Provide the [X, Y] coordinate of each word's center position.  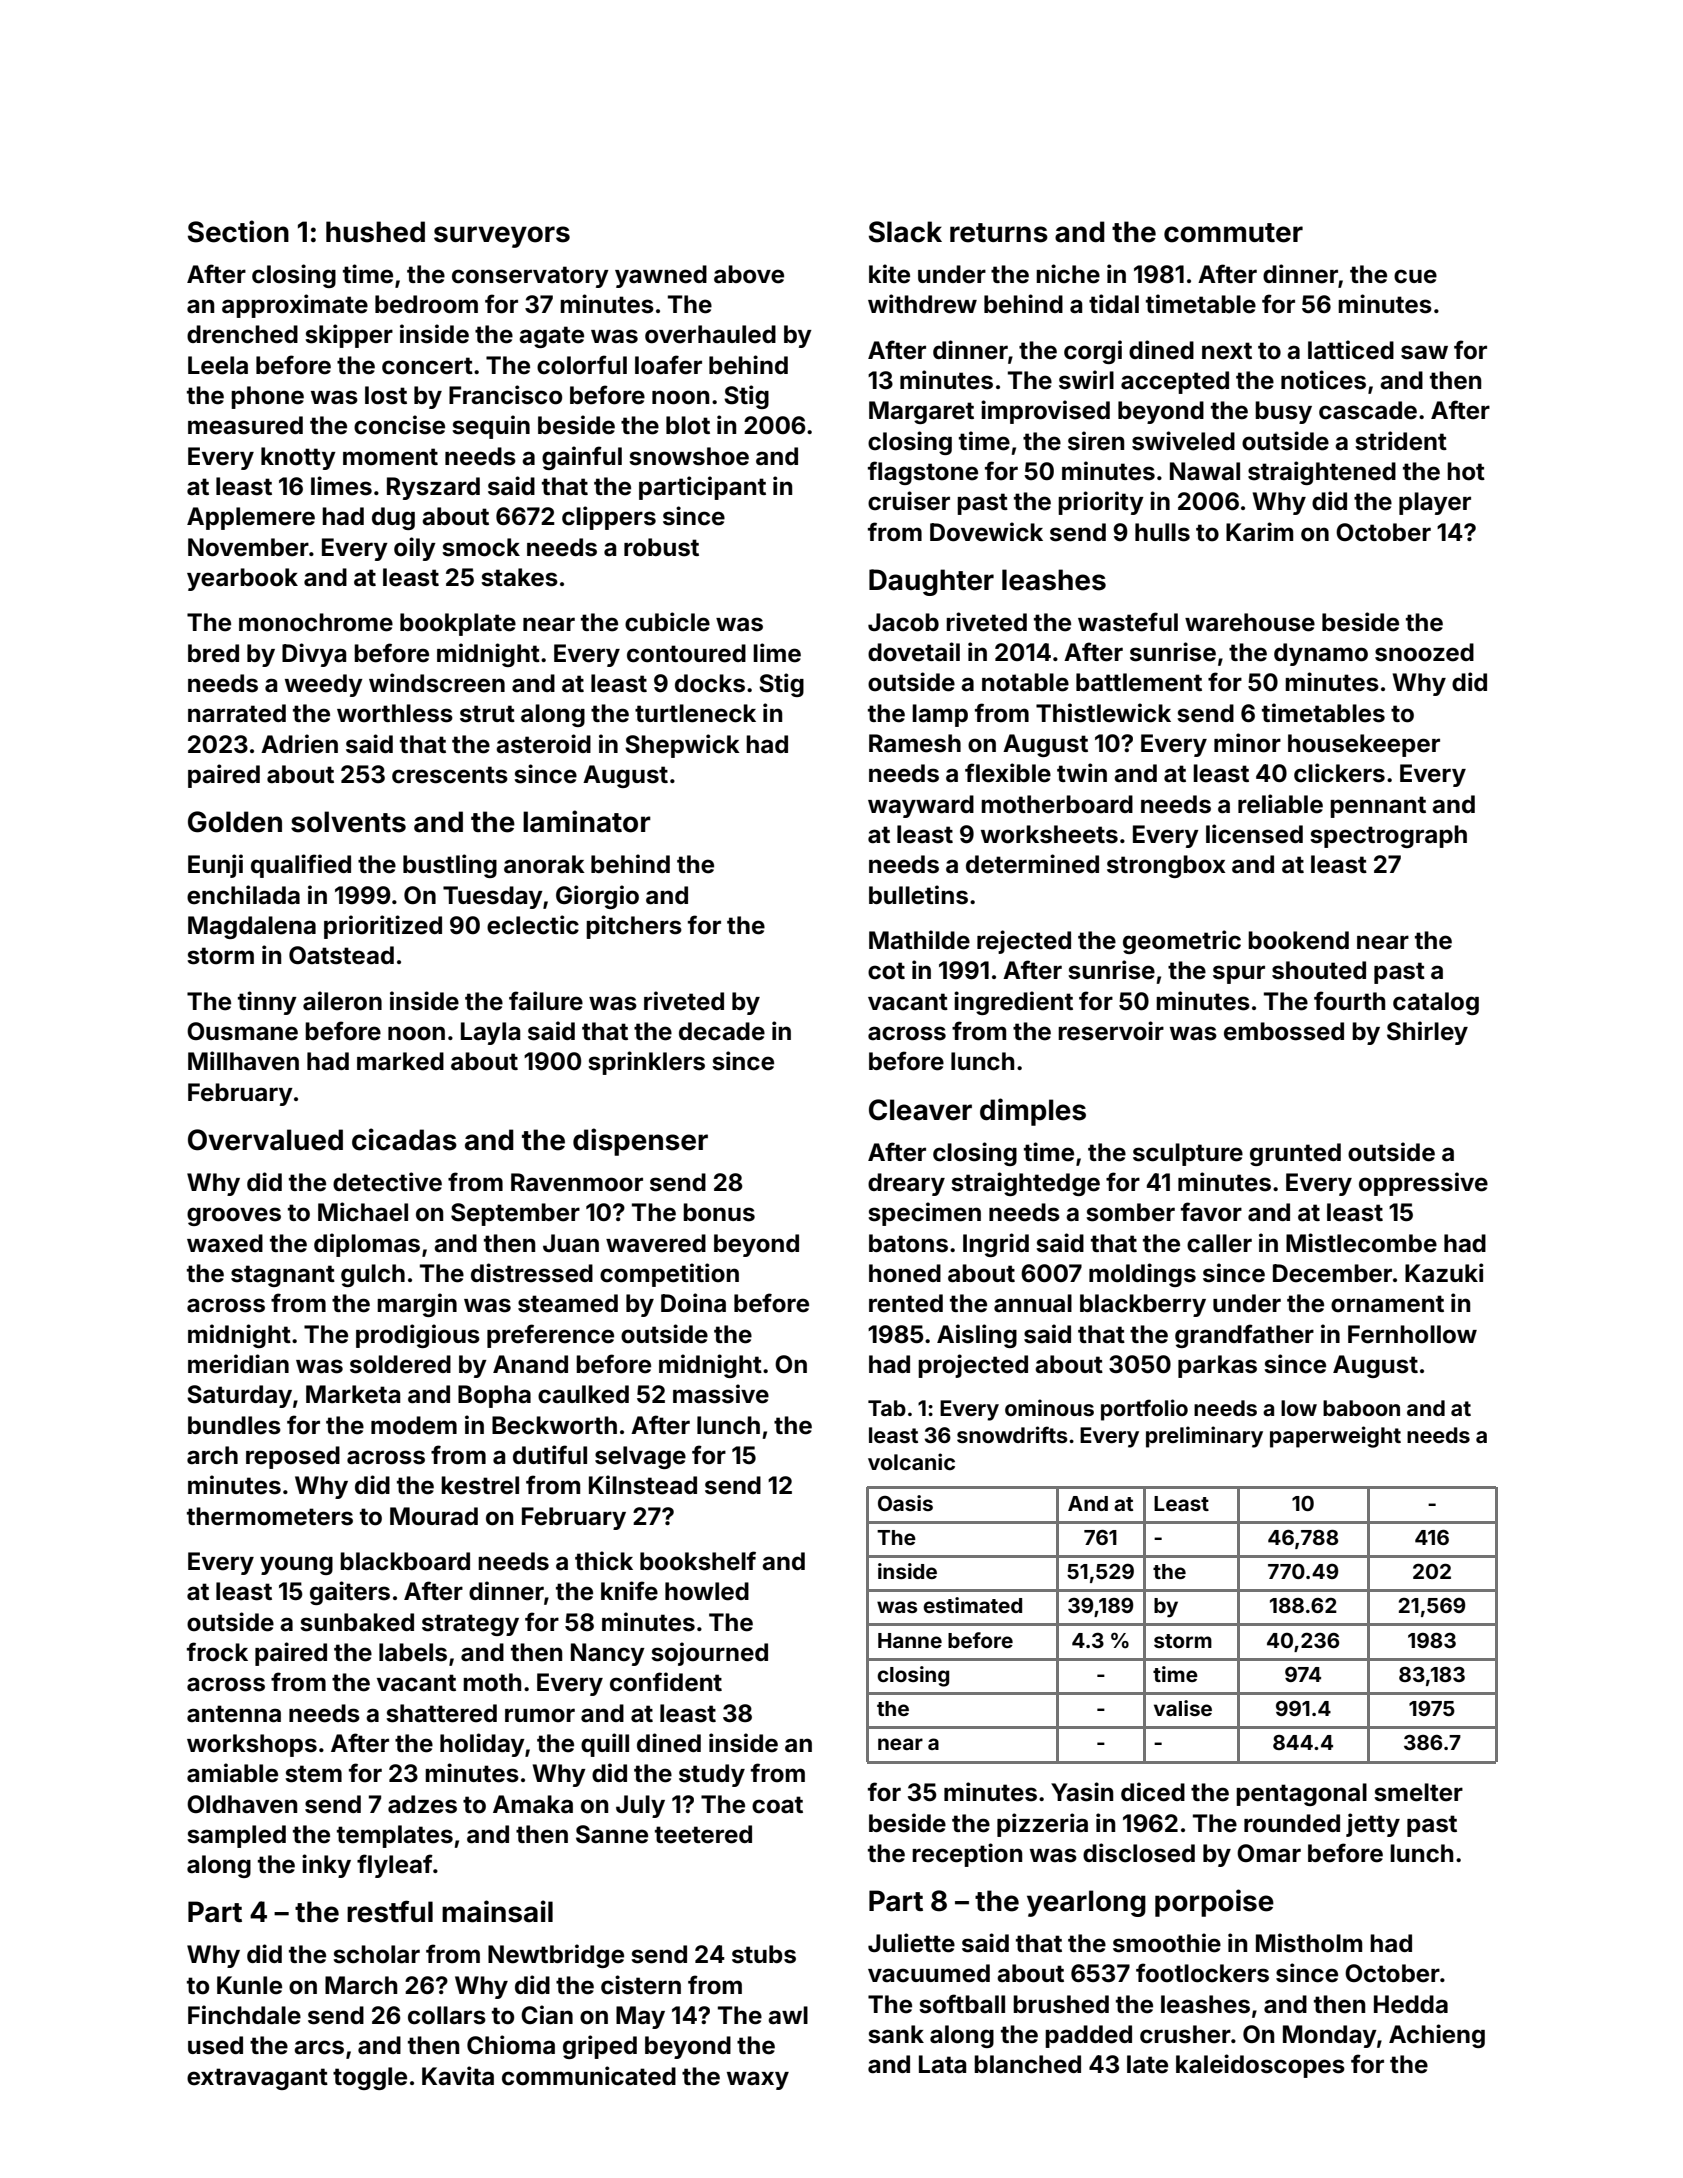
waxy [758, 2080]
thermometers [270, 1516]
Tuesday [493, 897]
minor [1247, 743]
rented [906, 1303]
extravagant [257, 2079]
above [749, 274]
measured [245, 425]
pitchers [634, 927]
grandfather [1244, 1336]
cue [1415, 276]
